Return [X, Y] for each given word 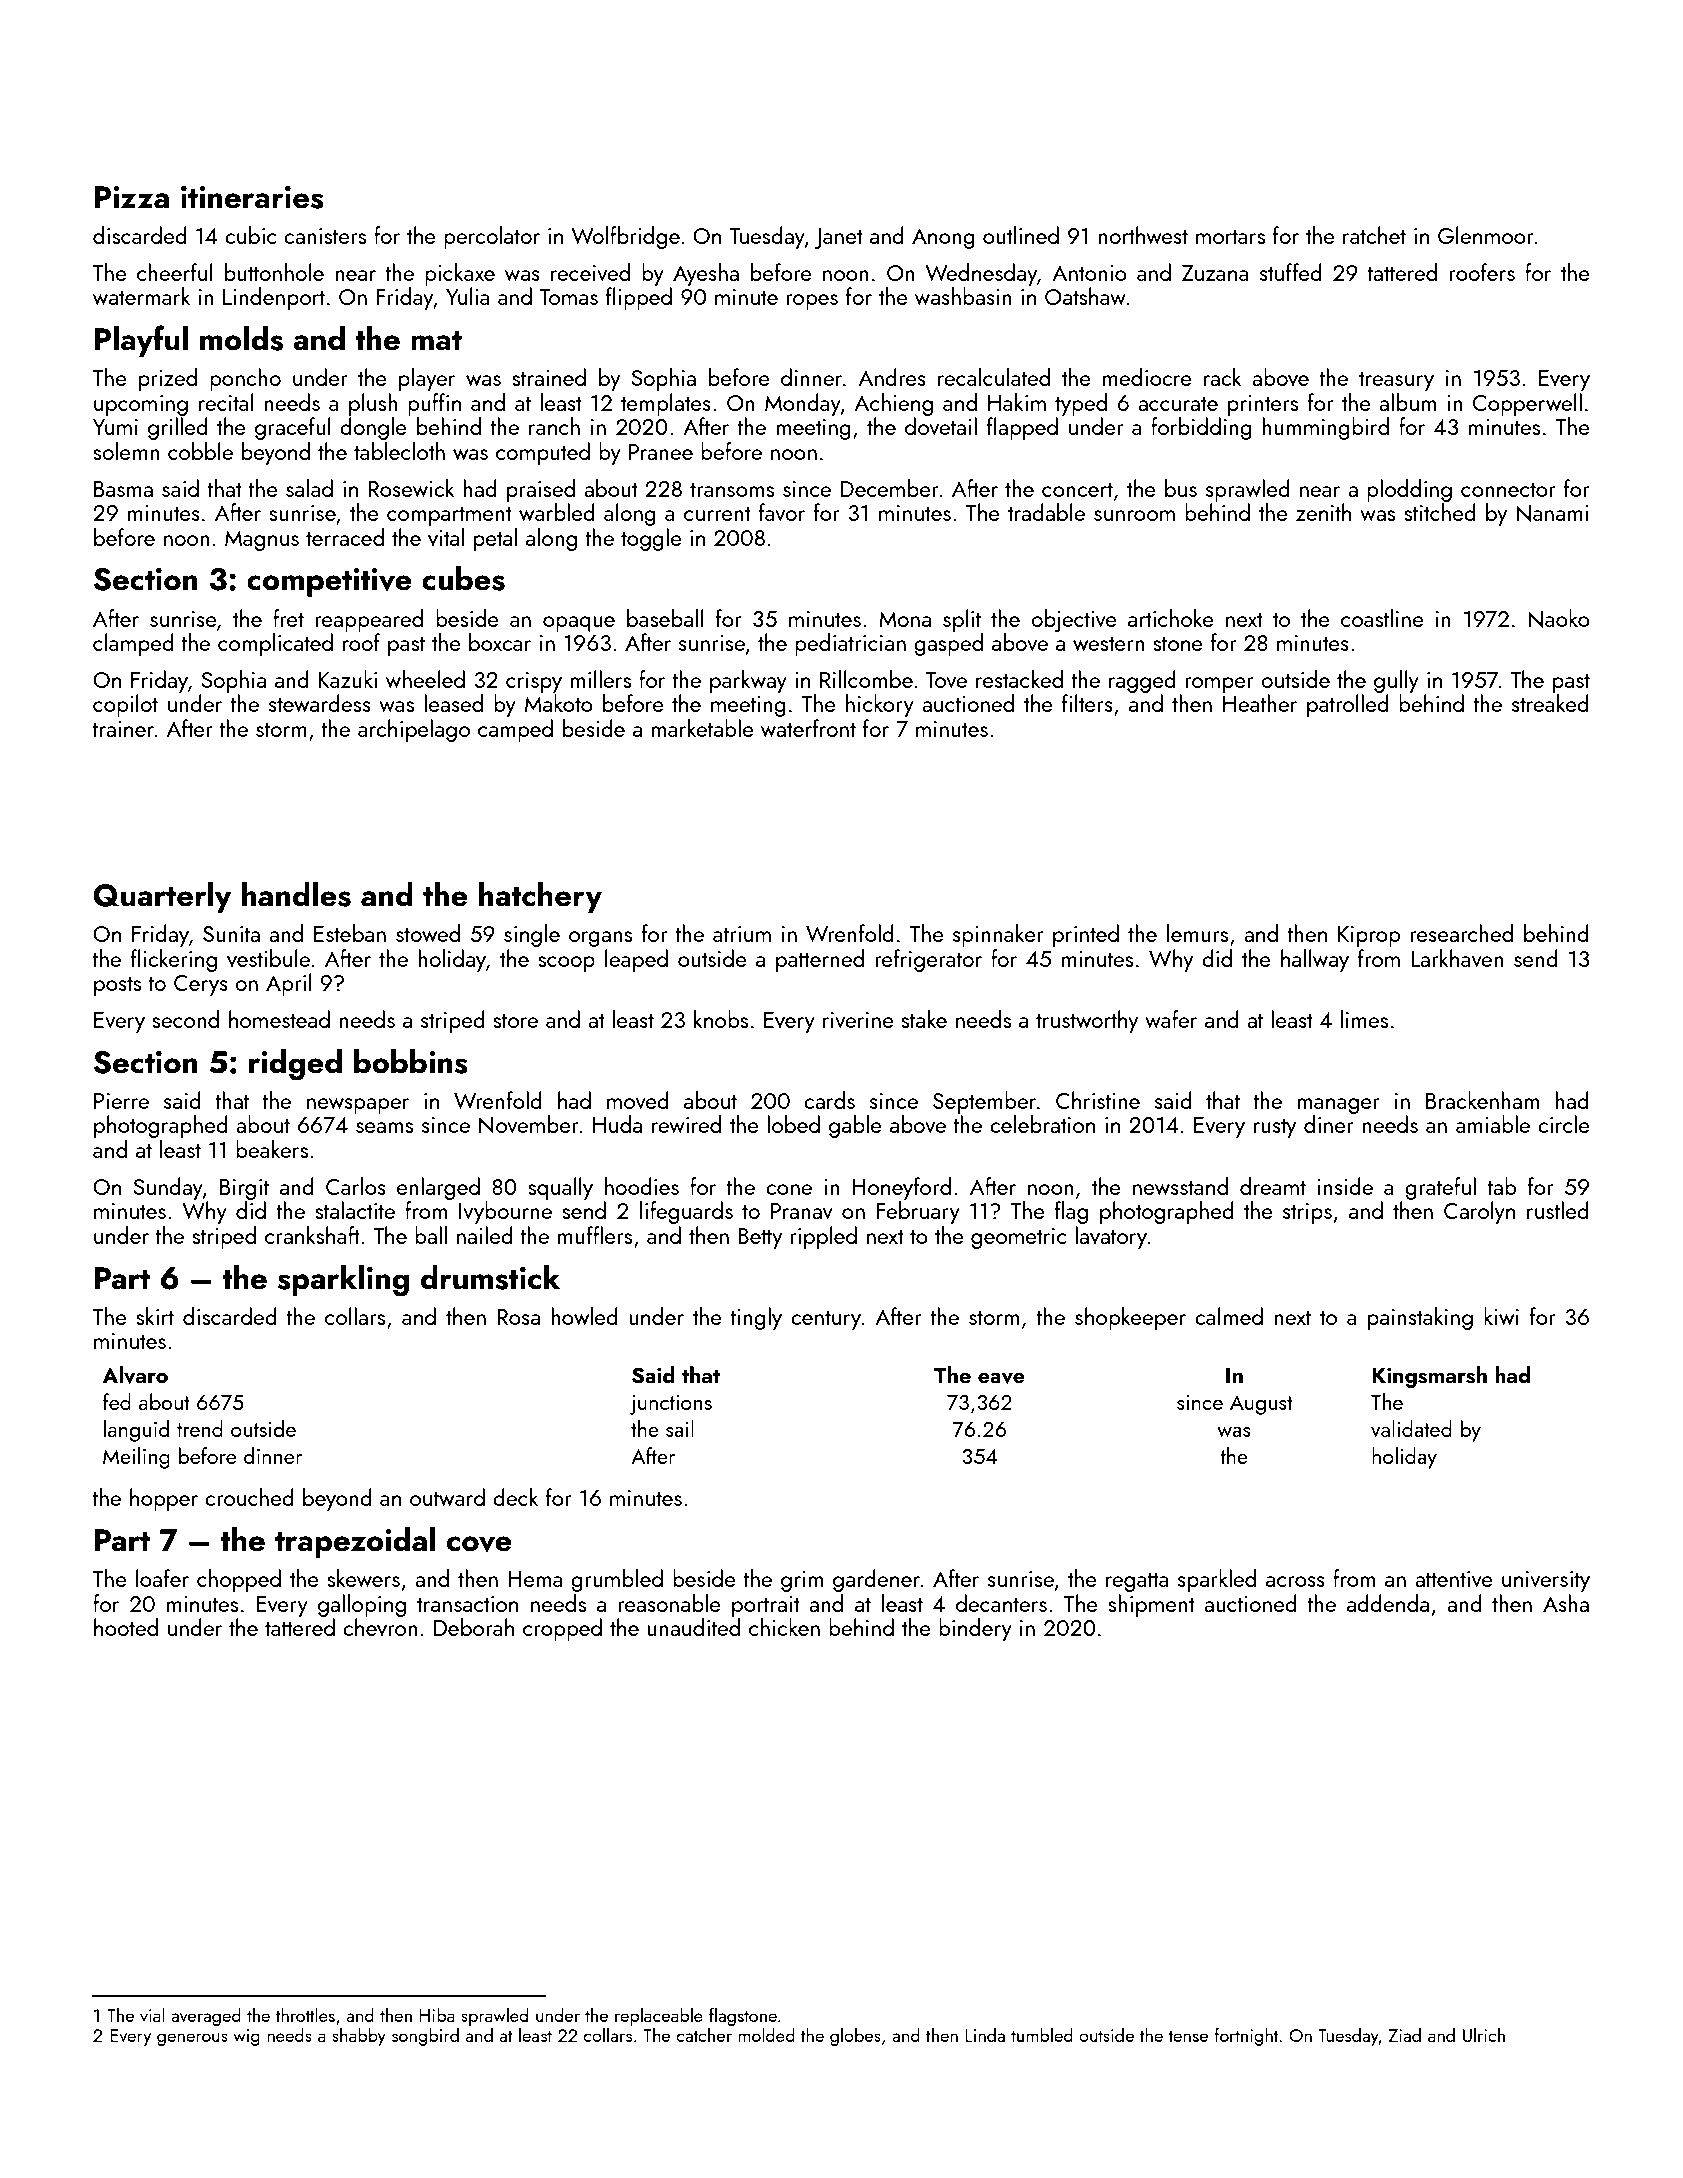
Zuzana [1215, 273]
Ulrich [1484, 2035]
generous [192, 2039]
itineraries [252, 197]
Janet [838, 238]
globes [855, 2037]
